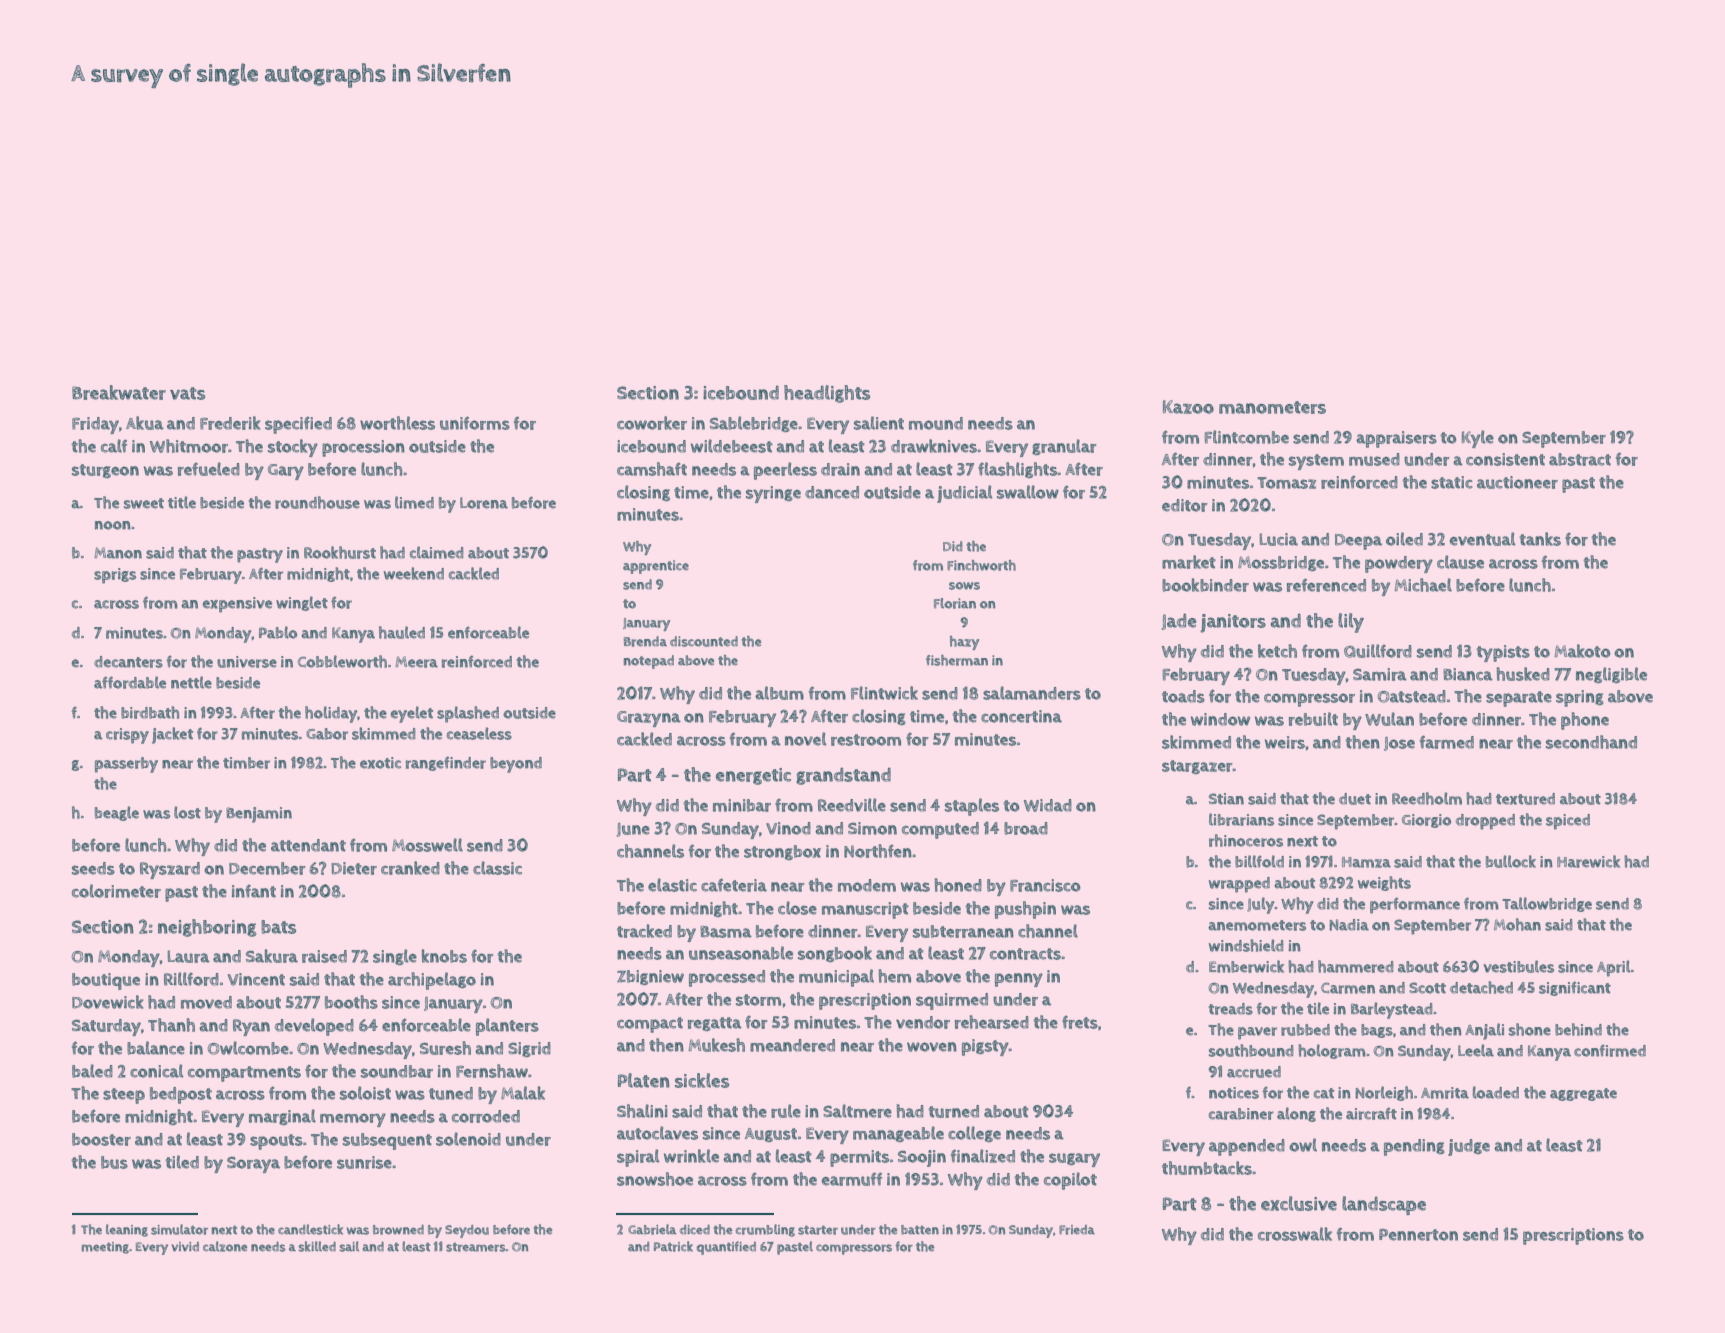 Image resolution: width=1725 pixels, height=1333 pixels. What do you see at coordinates (188, 956) in the screenshot?
I see `Laura` at bounding box center [188, 956].
